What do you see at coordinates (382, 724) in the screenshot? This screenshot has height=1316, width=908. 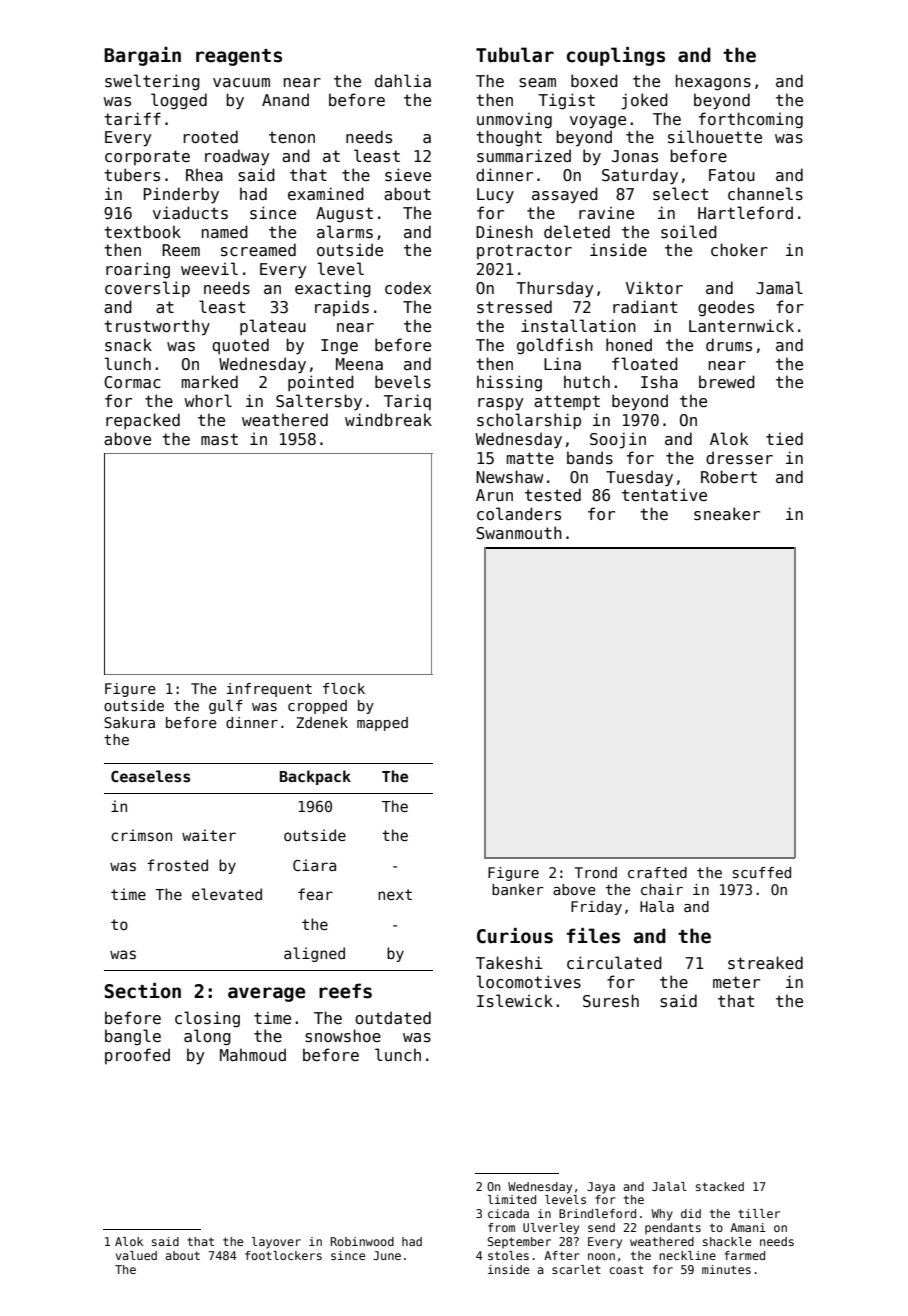 I see `mapped` at bounding box center [382, 724].
